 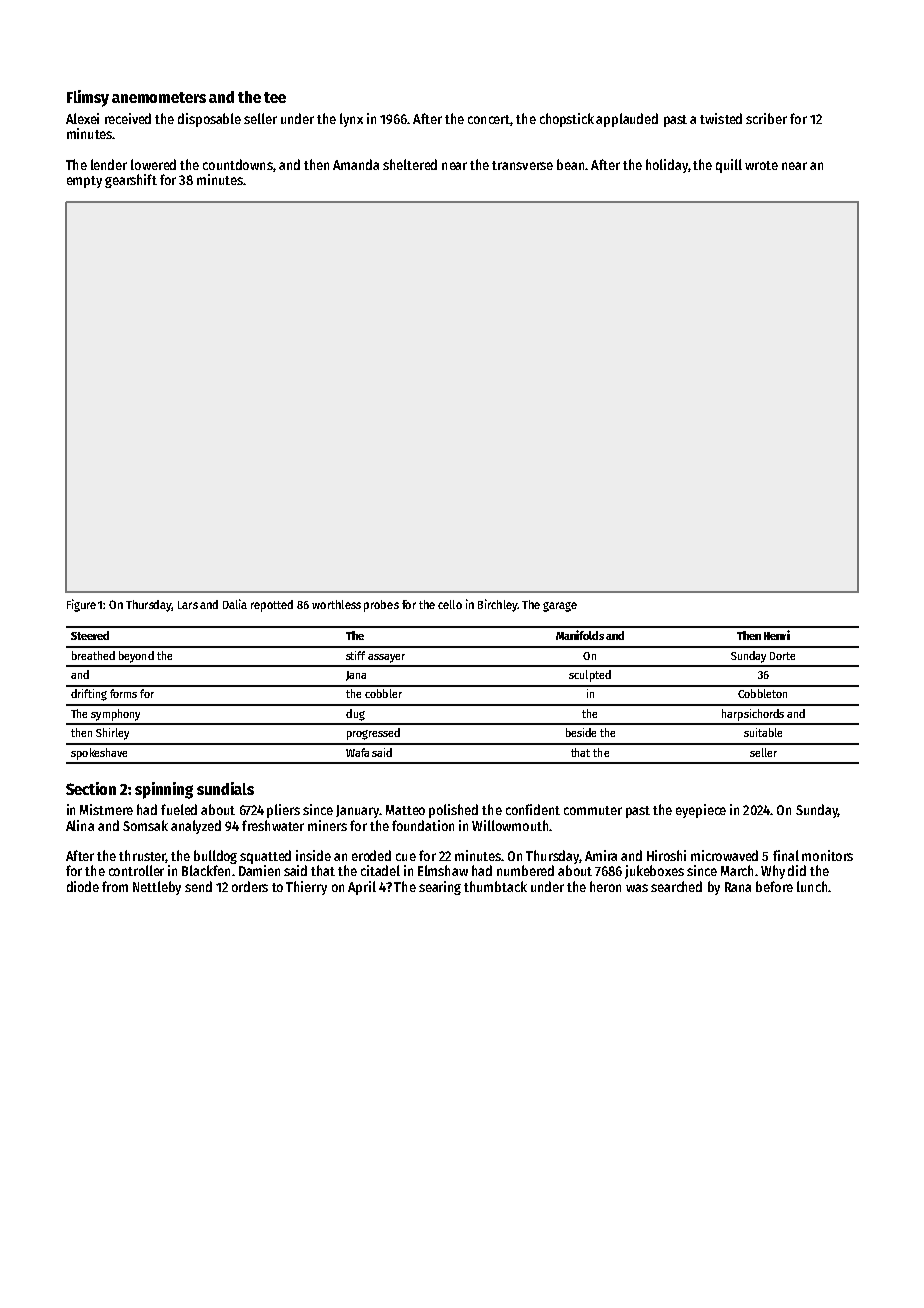 I want to click on concert, so click(x=489, y=120).
